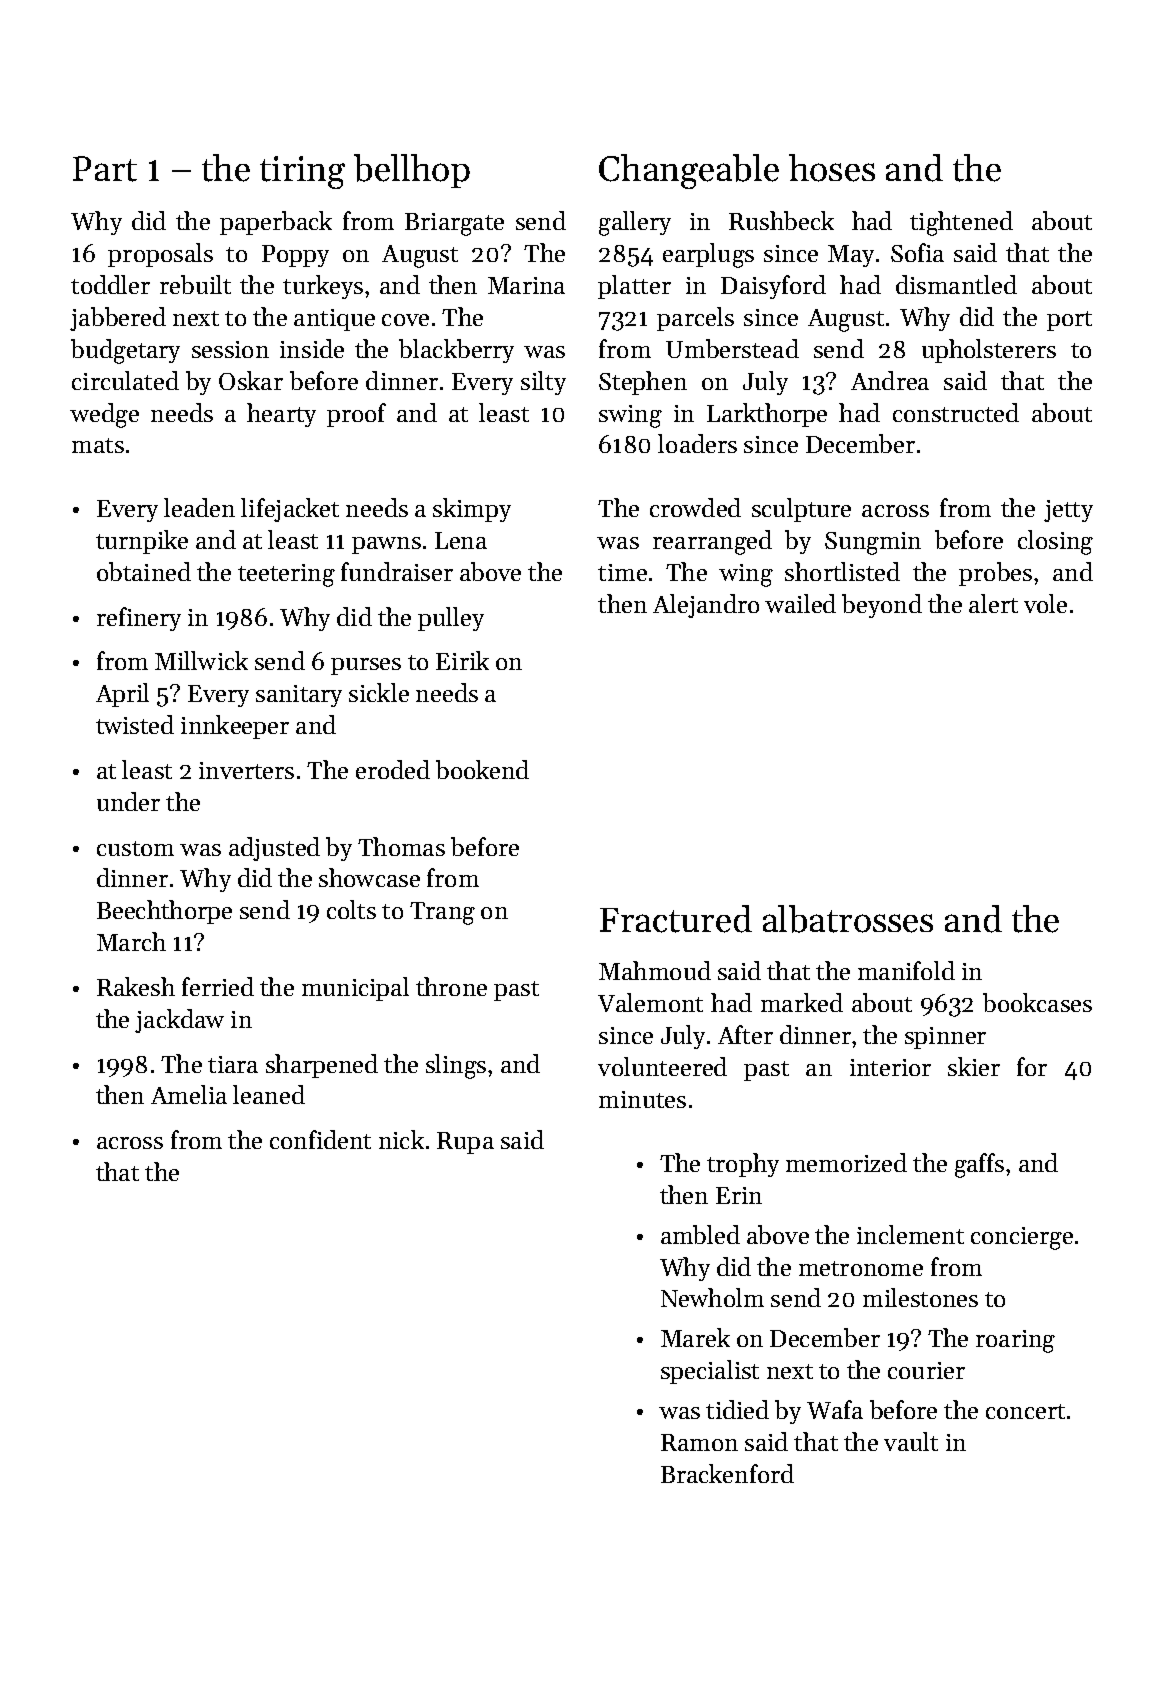 The height and width of the screenshot is (1687, 1165). I want to click on rearranged, so click(712, 542).
